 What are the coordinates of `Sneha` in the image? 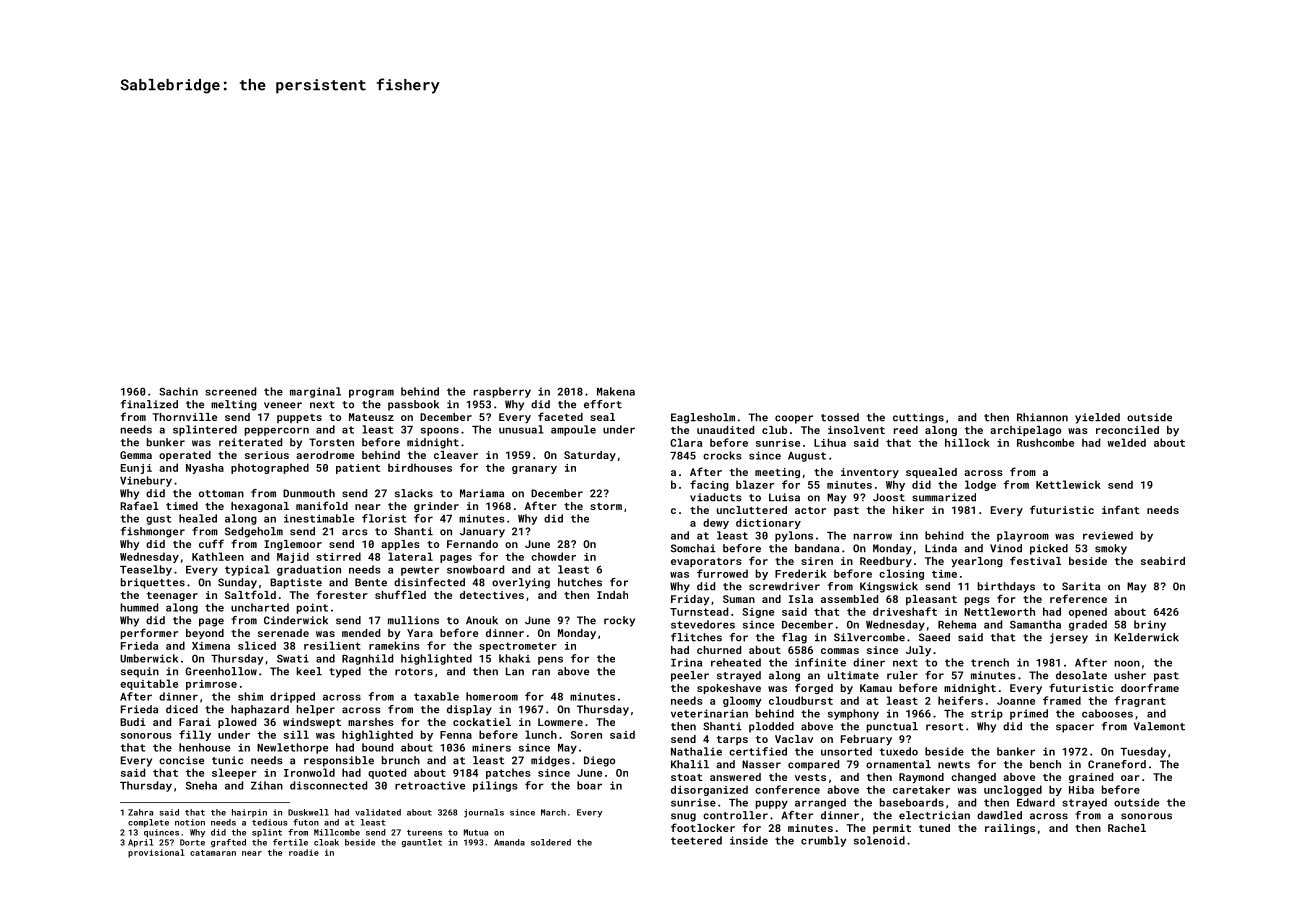 It's located at (201, 785).
